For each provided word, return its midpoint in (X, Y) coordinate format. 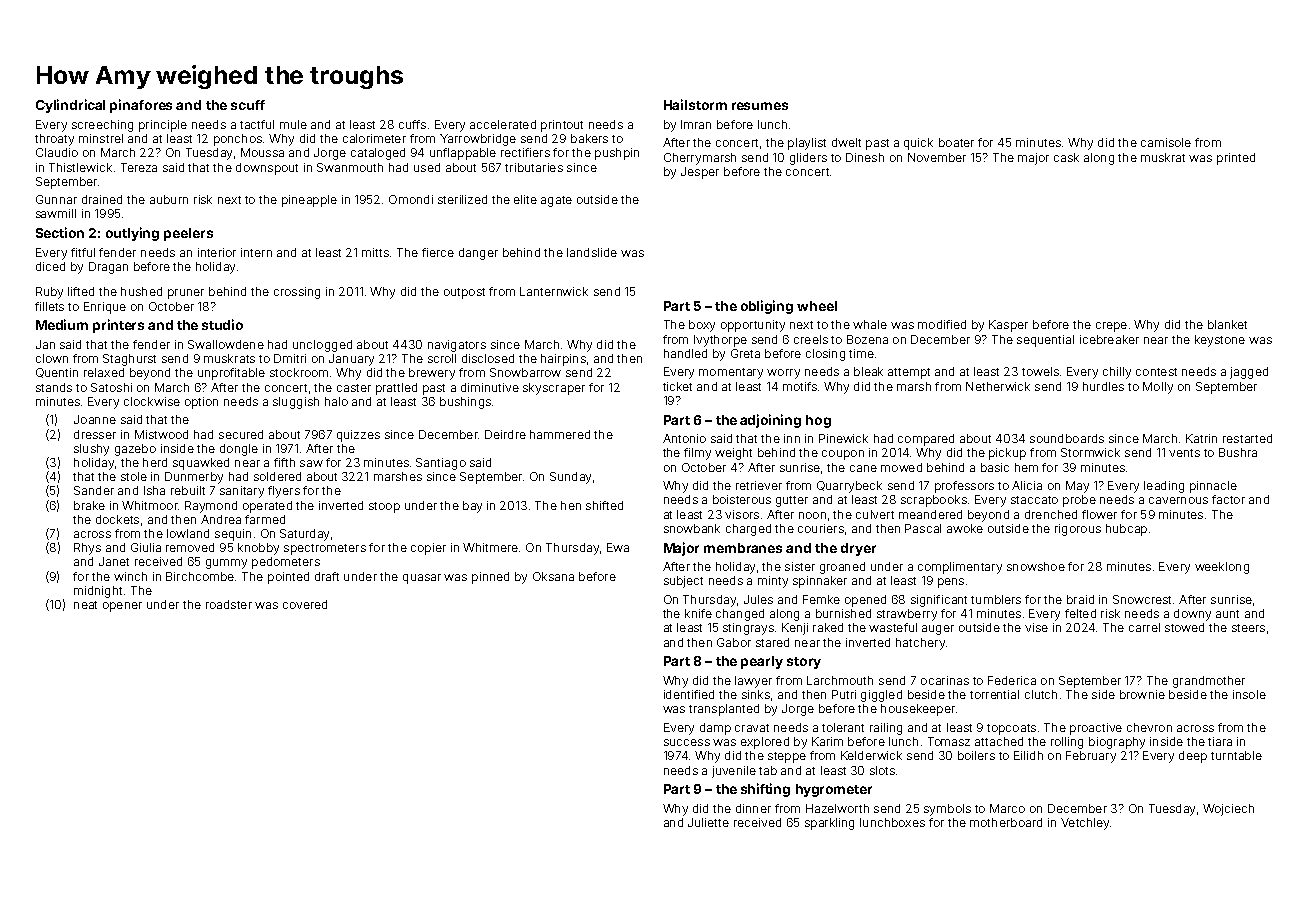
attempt (909, 373)
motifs (800, 386)
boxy (702, 326)
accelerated (503, 124)
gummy (226, 564)
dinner (753, 808)
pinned (490, 578)
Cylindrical (70, 106)
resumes (760, 106)
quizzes (358, 436)
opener (122, 607)
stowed (1184, 627)
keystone (1220, 341)
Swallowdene (226, 344)
